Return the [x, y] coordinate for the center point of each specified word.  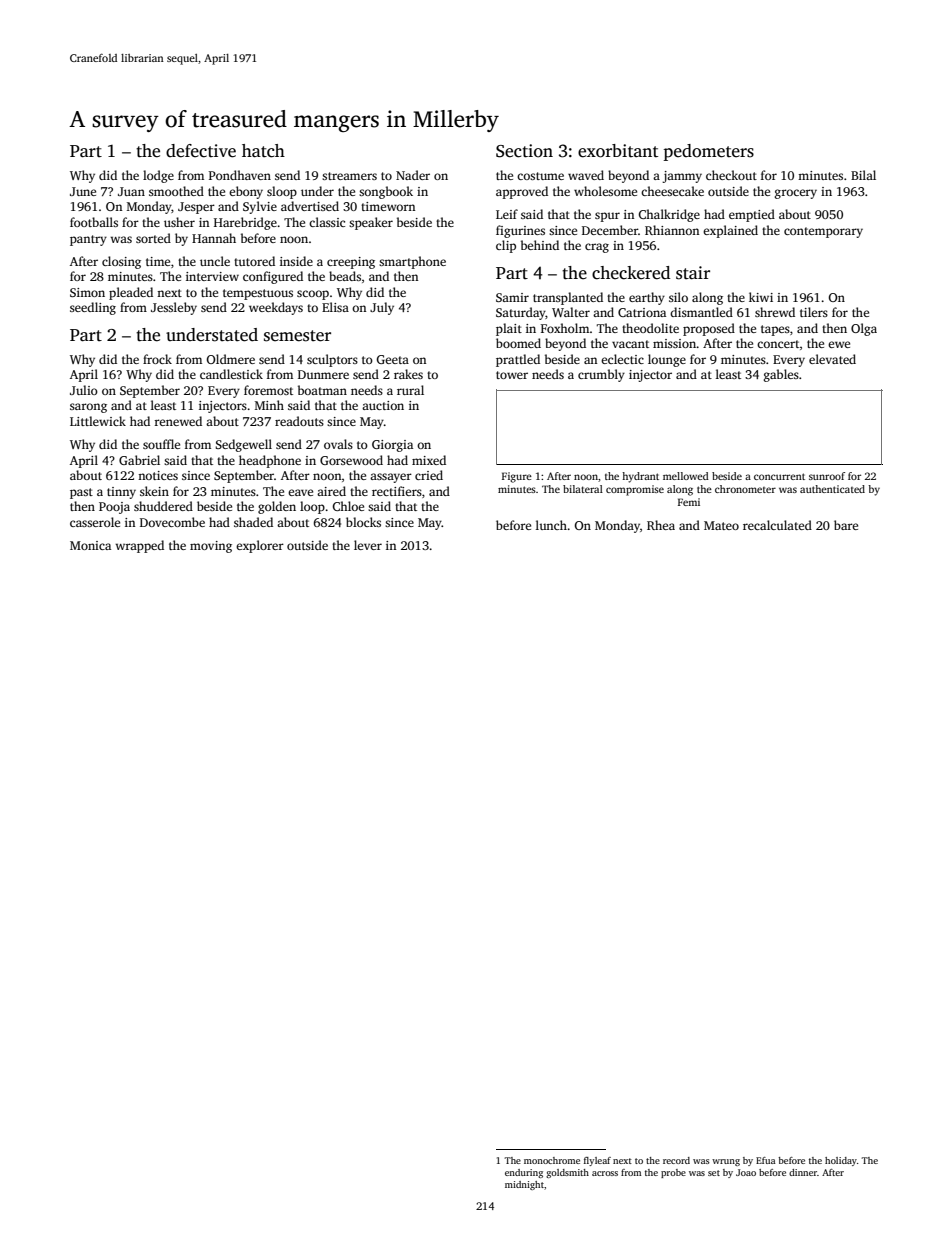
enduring [524, 1173]
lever [368, 545]
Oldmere [231, 359]
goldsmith [567, 1173]
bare [846, 525]
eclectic [622, 359]
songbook [386, 192]
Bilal [863, 175]
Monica [90, 545]
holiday [841, 1161]
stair [693, 273]
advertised [310, 206]
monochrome [552, 1160]
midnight [524, 1185]
